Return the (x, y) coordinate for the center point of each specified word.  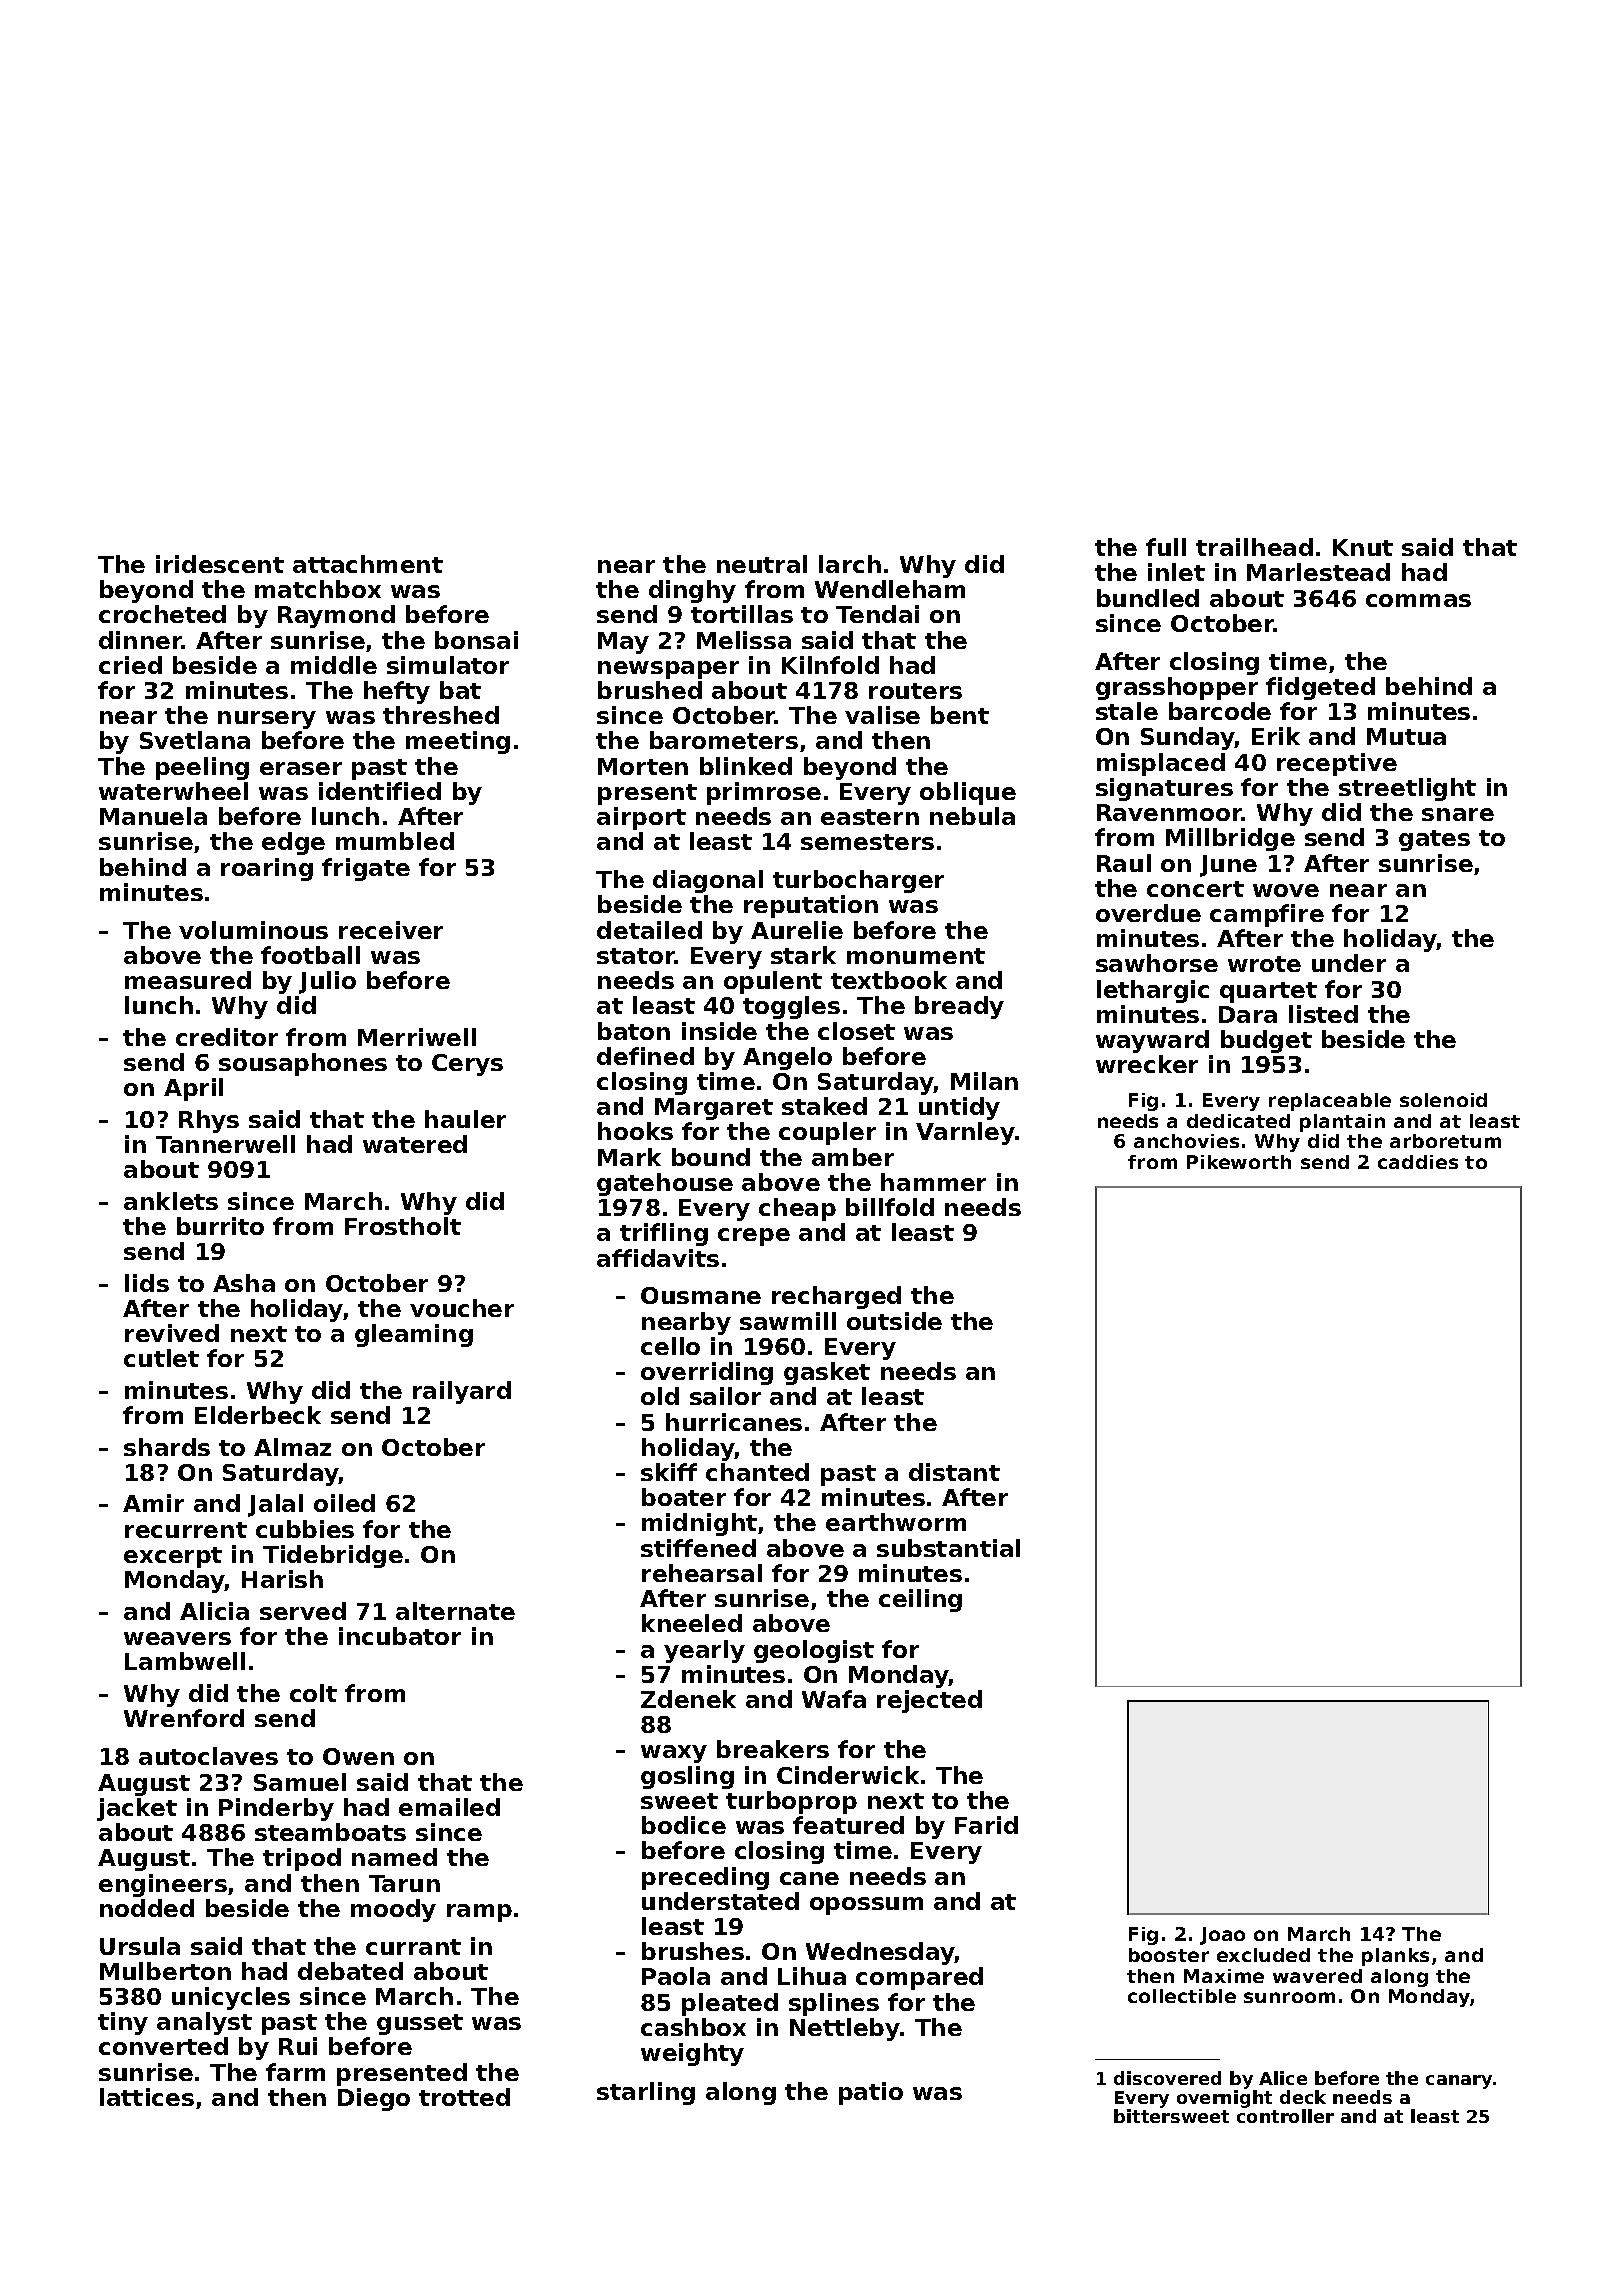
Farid (986, 1825)
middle (334, 665)
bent (960, 715)
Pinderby (276, 1809)
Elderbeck (258, 1415)
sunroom (1289, 1997)
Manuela (153, 816)
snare (1458, 814)
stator (636, 956)
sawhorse (1157, 963)
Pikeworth (1239, 1162)
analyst (204, 2023)
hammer (933, 1182)
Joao (1222, 1936)
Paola (676, 1976)
